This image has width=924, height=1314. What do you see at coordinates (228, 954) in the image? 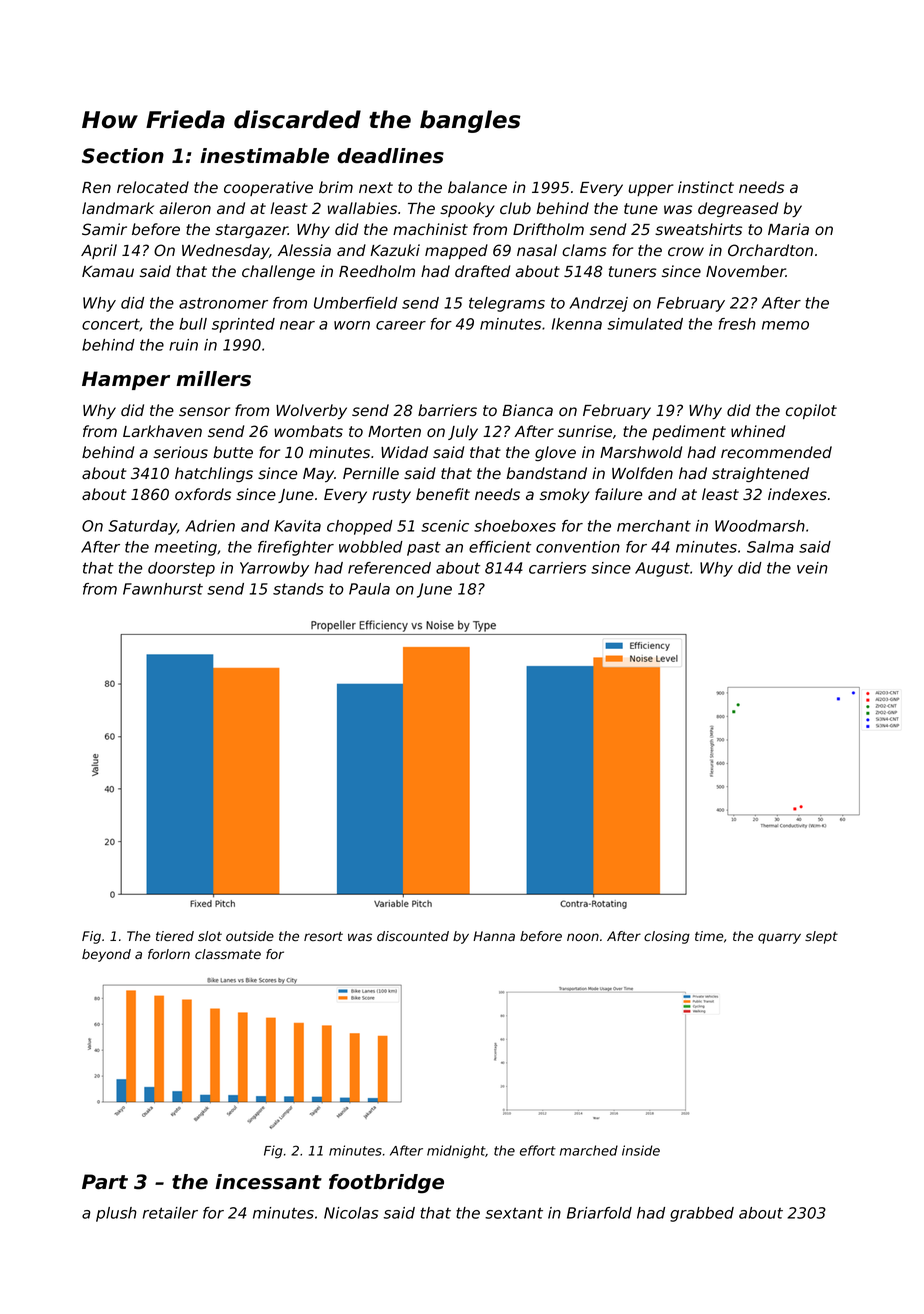
I see `classmate` at bounding box center [228, 954].
